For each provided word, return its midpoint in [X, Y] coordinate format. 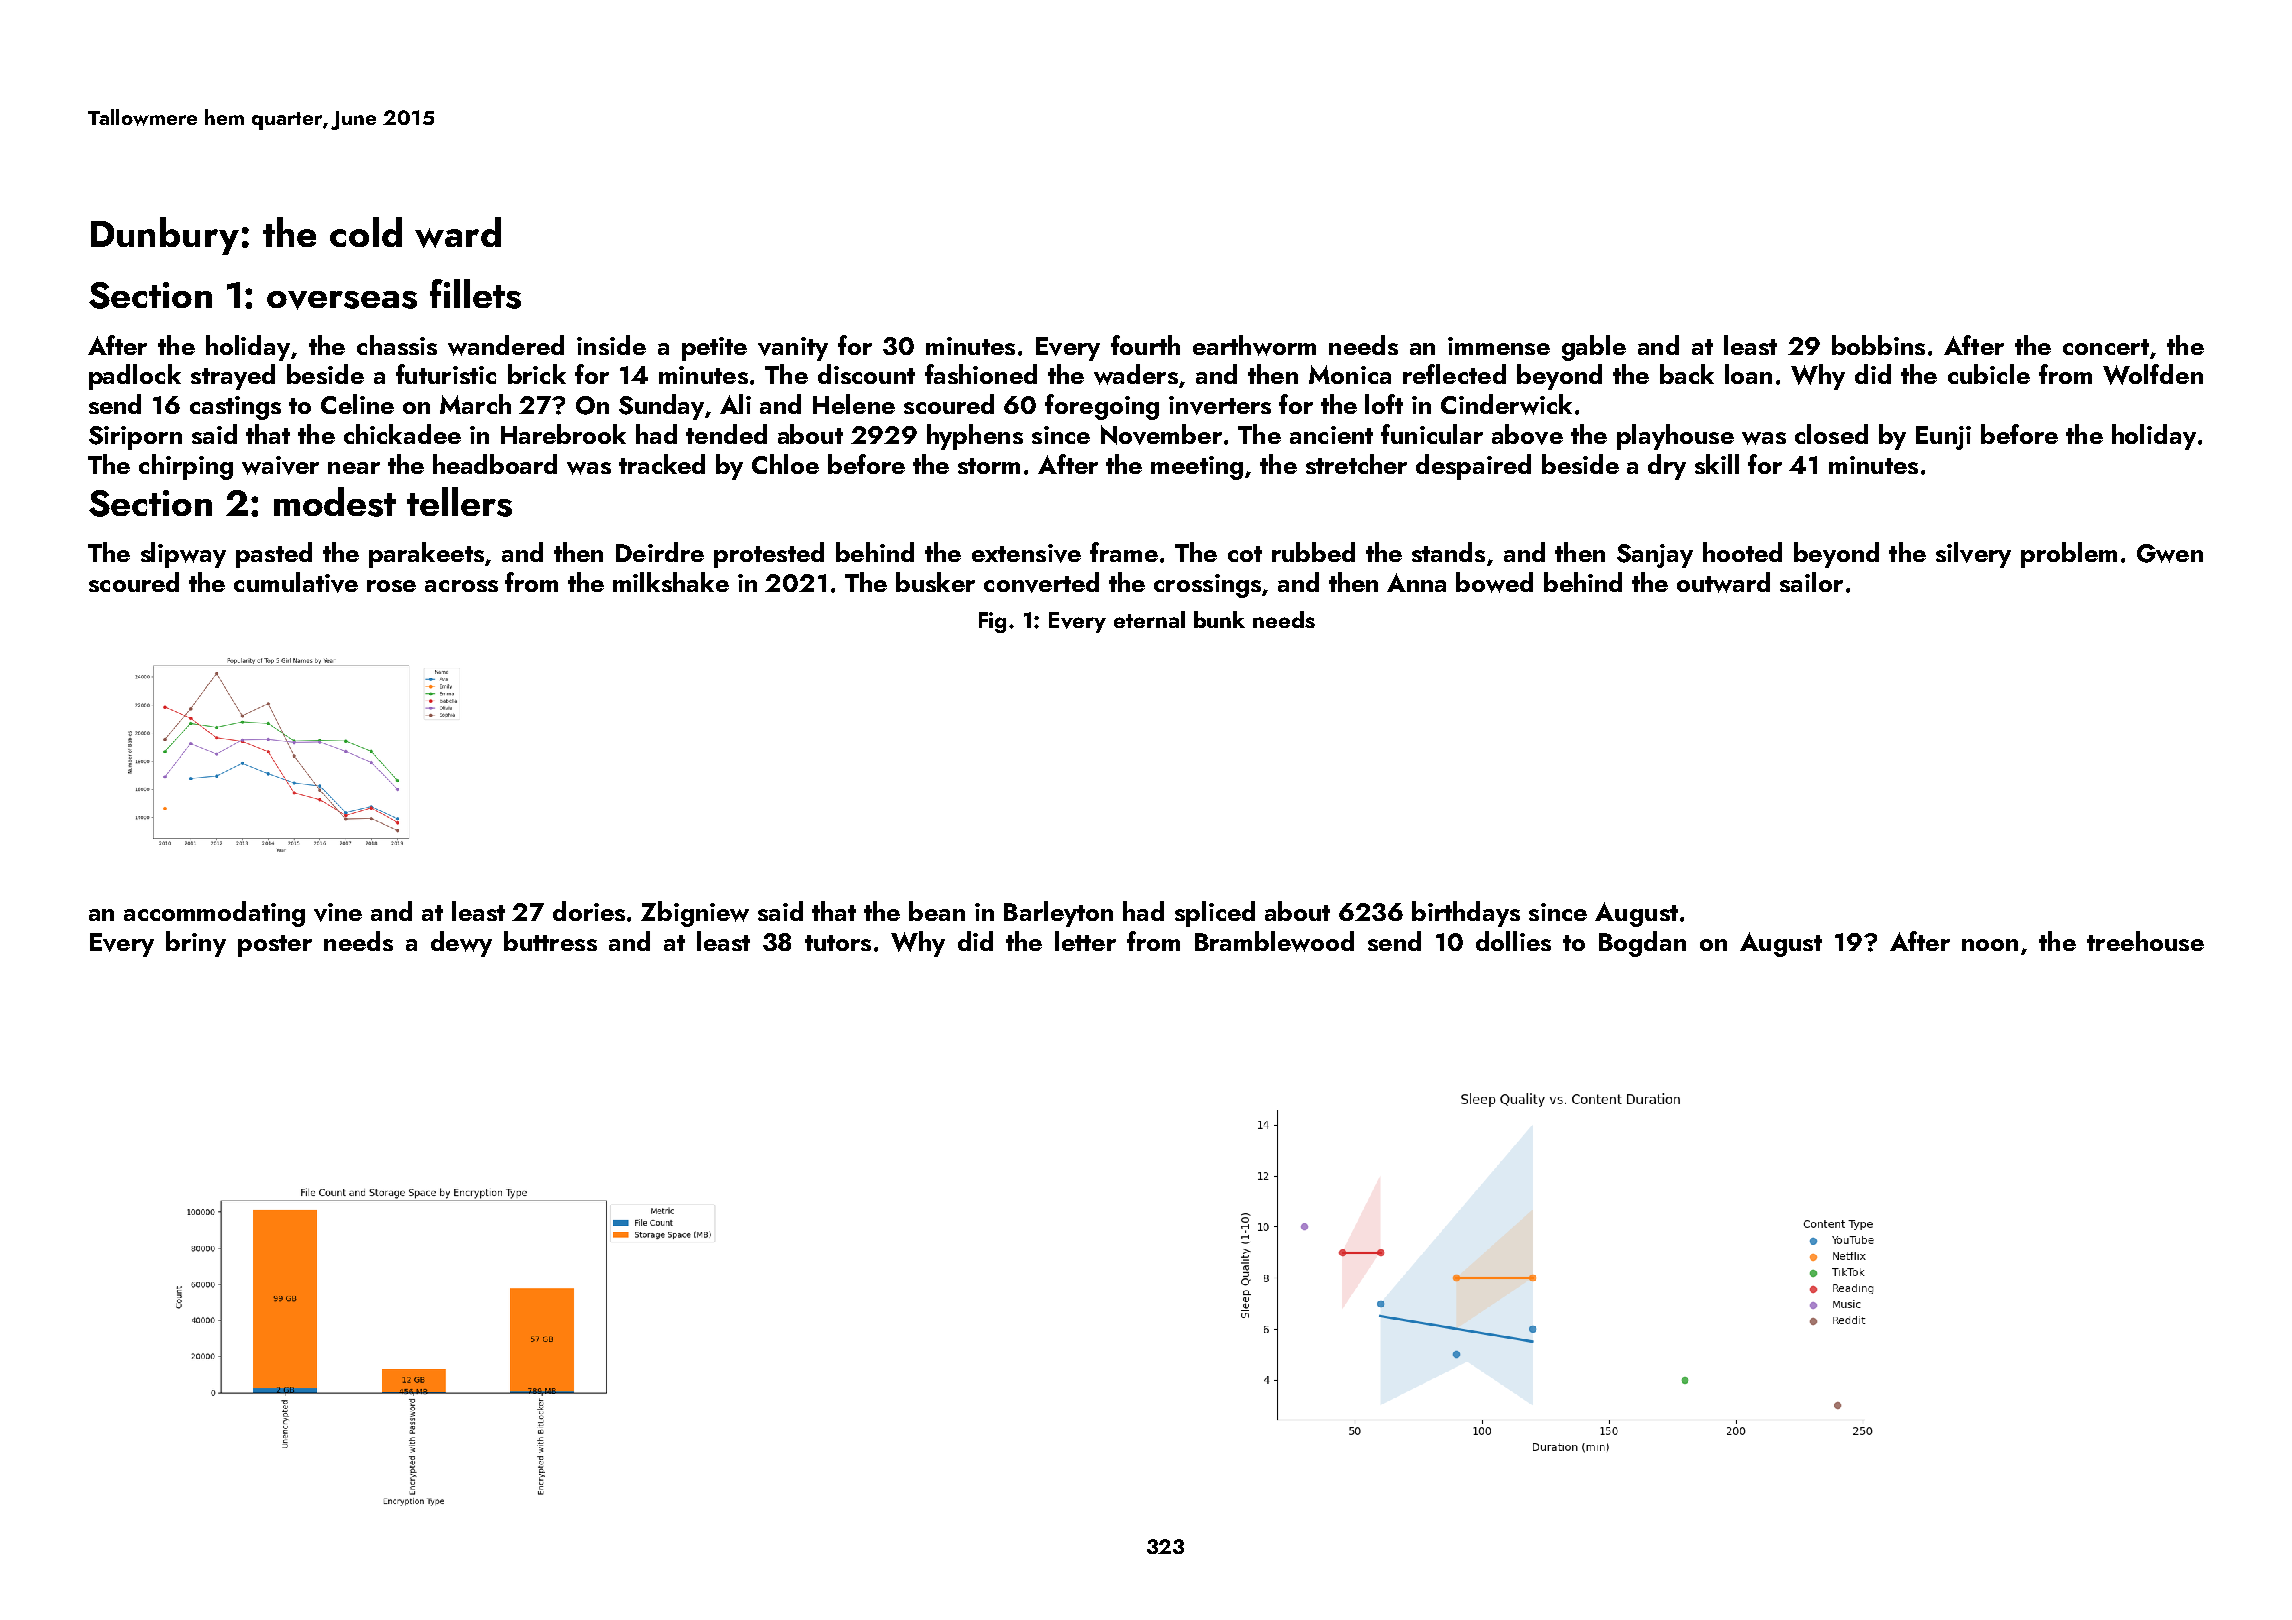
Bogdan [1642, 944]
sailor [1811, 582]
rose [391, 586]
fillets [475, 294]
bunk [1219, 619]
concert [2106, 347]
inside [611, 345]
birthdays [1466, 914]
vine [338, 912]
